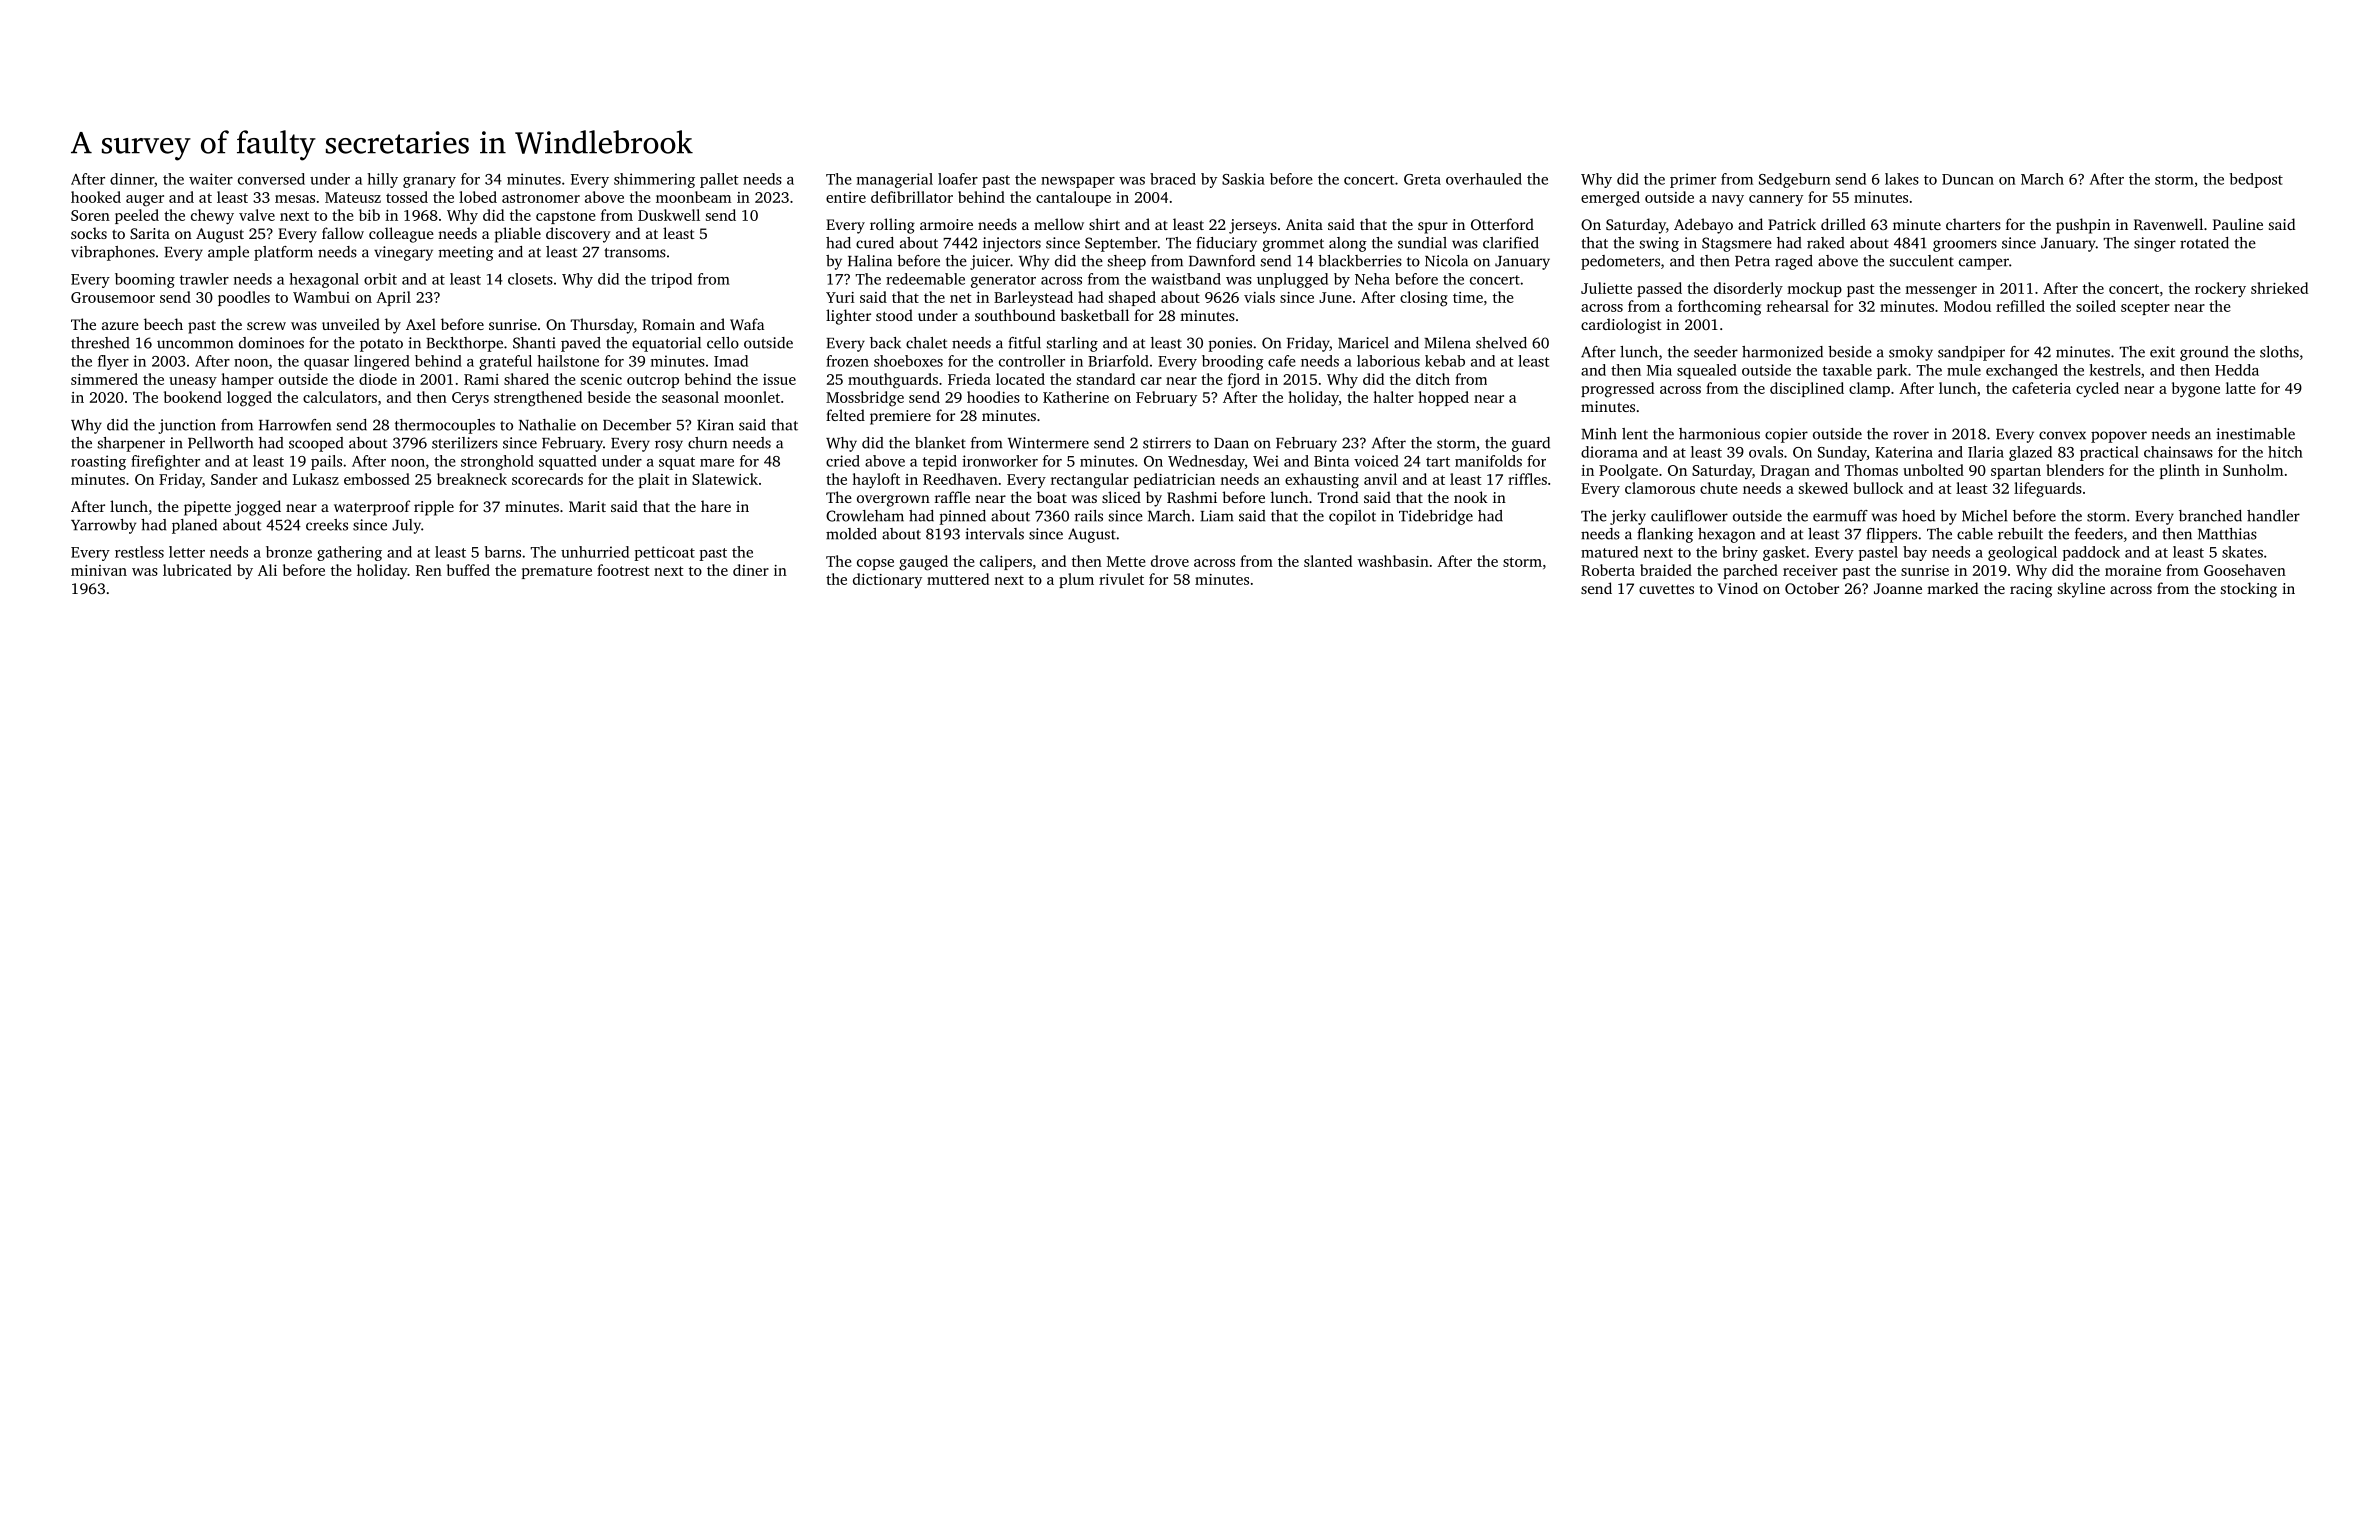 Image resolution: width=2380 pixels, height=1540 pixels. I want to click on bookend, so click(193, 397).
